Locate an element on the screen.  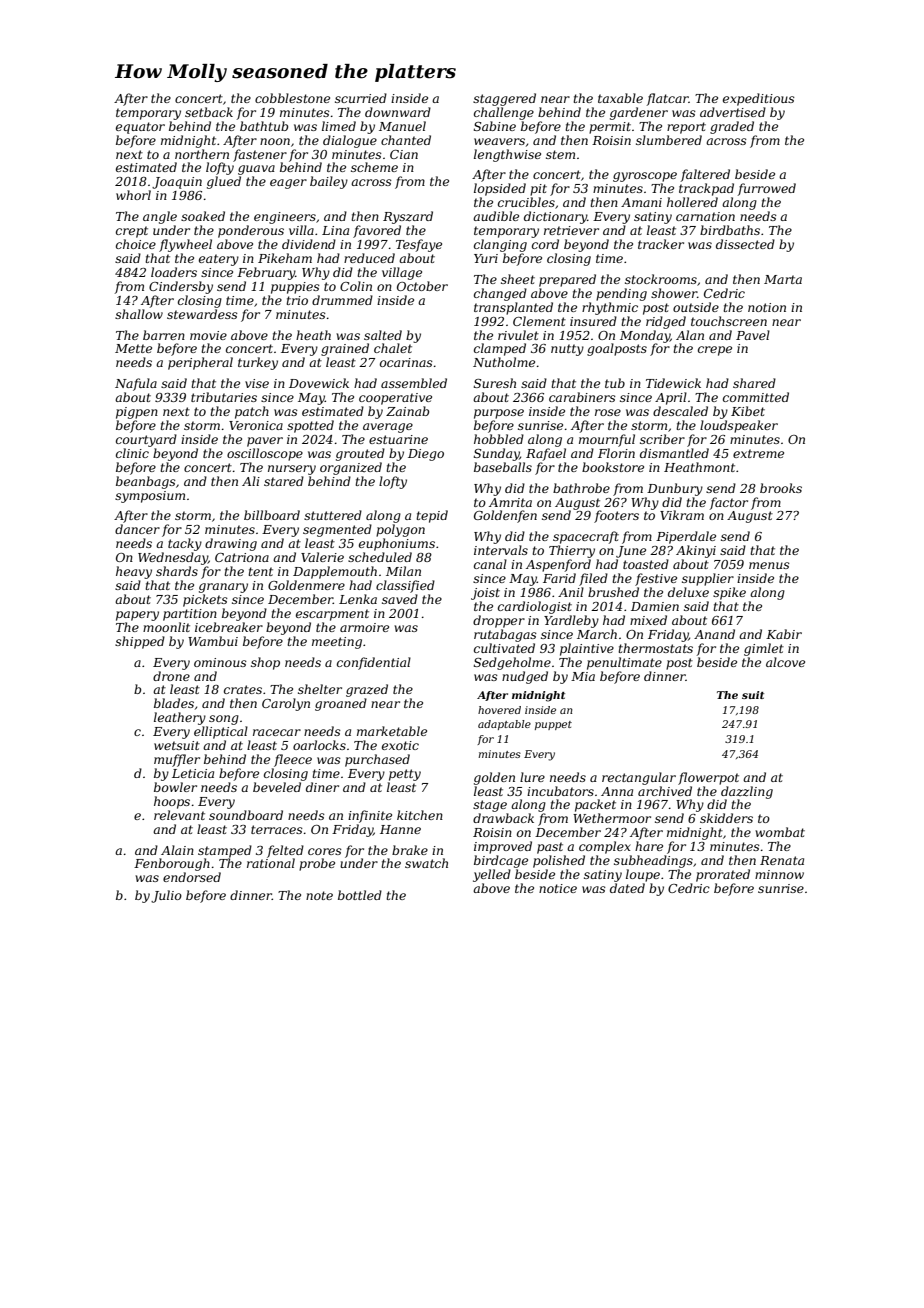
carabiners is located at coordinates (582, 397).
